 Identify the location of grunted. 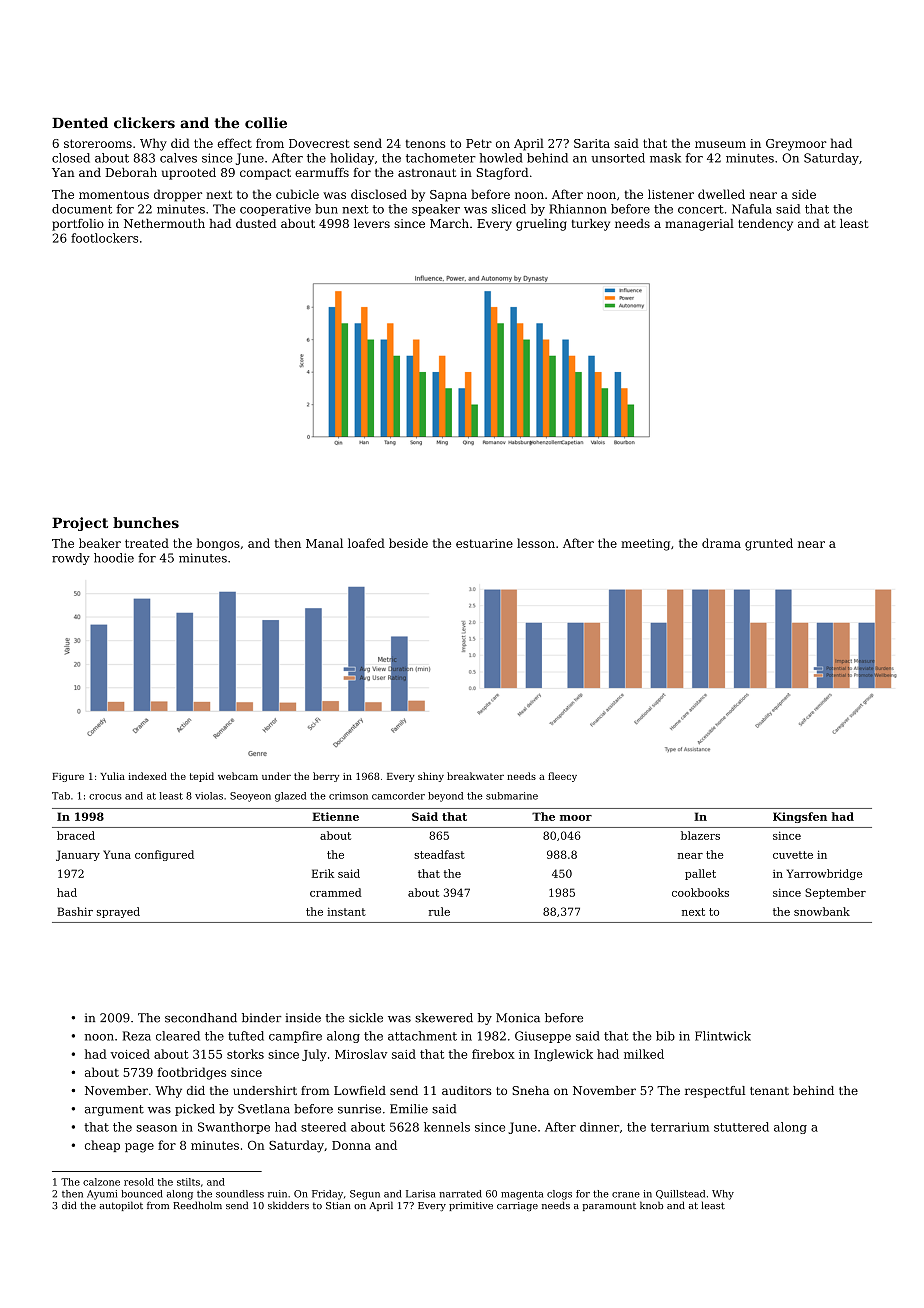
(769, 544).
